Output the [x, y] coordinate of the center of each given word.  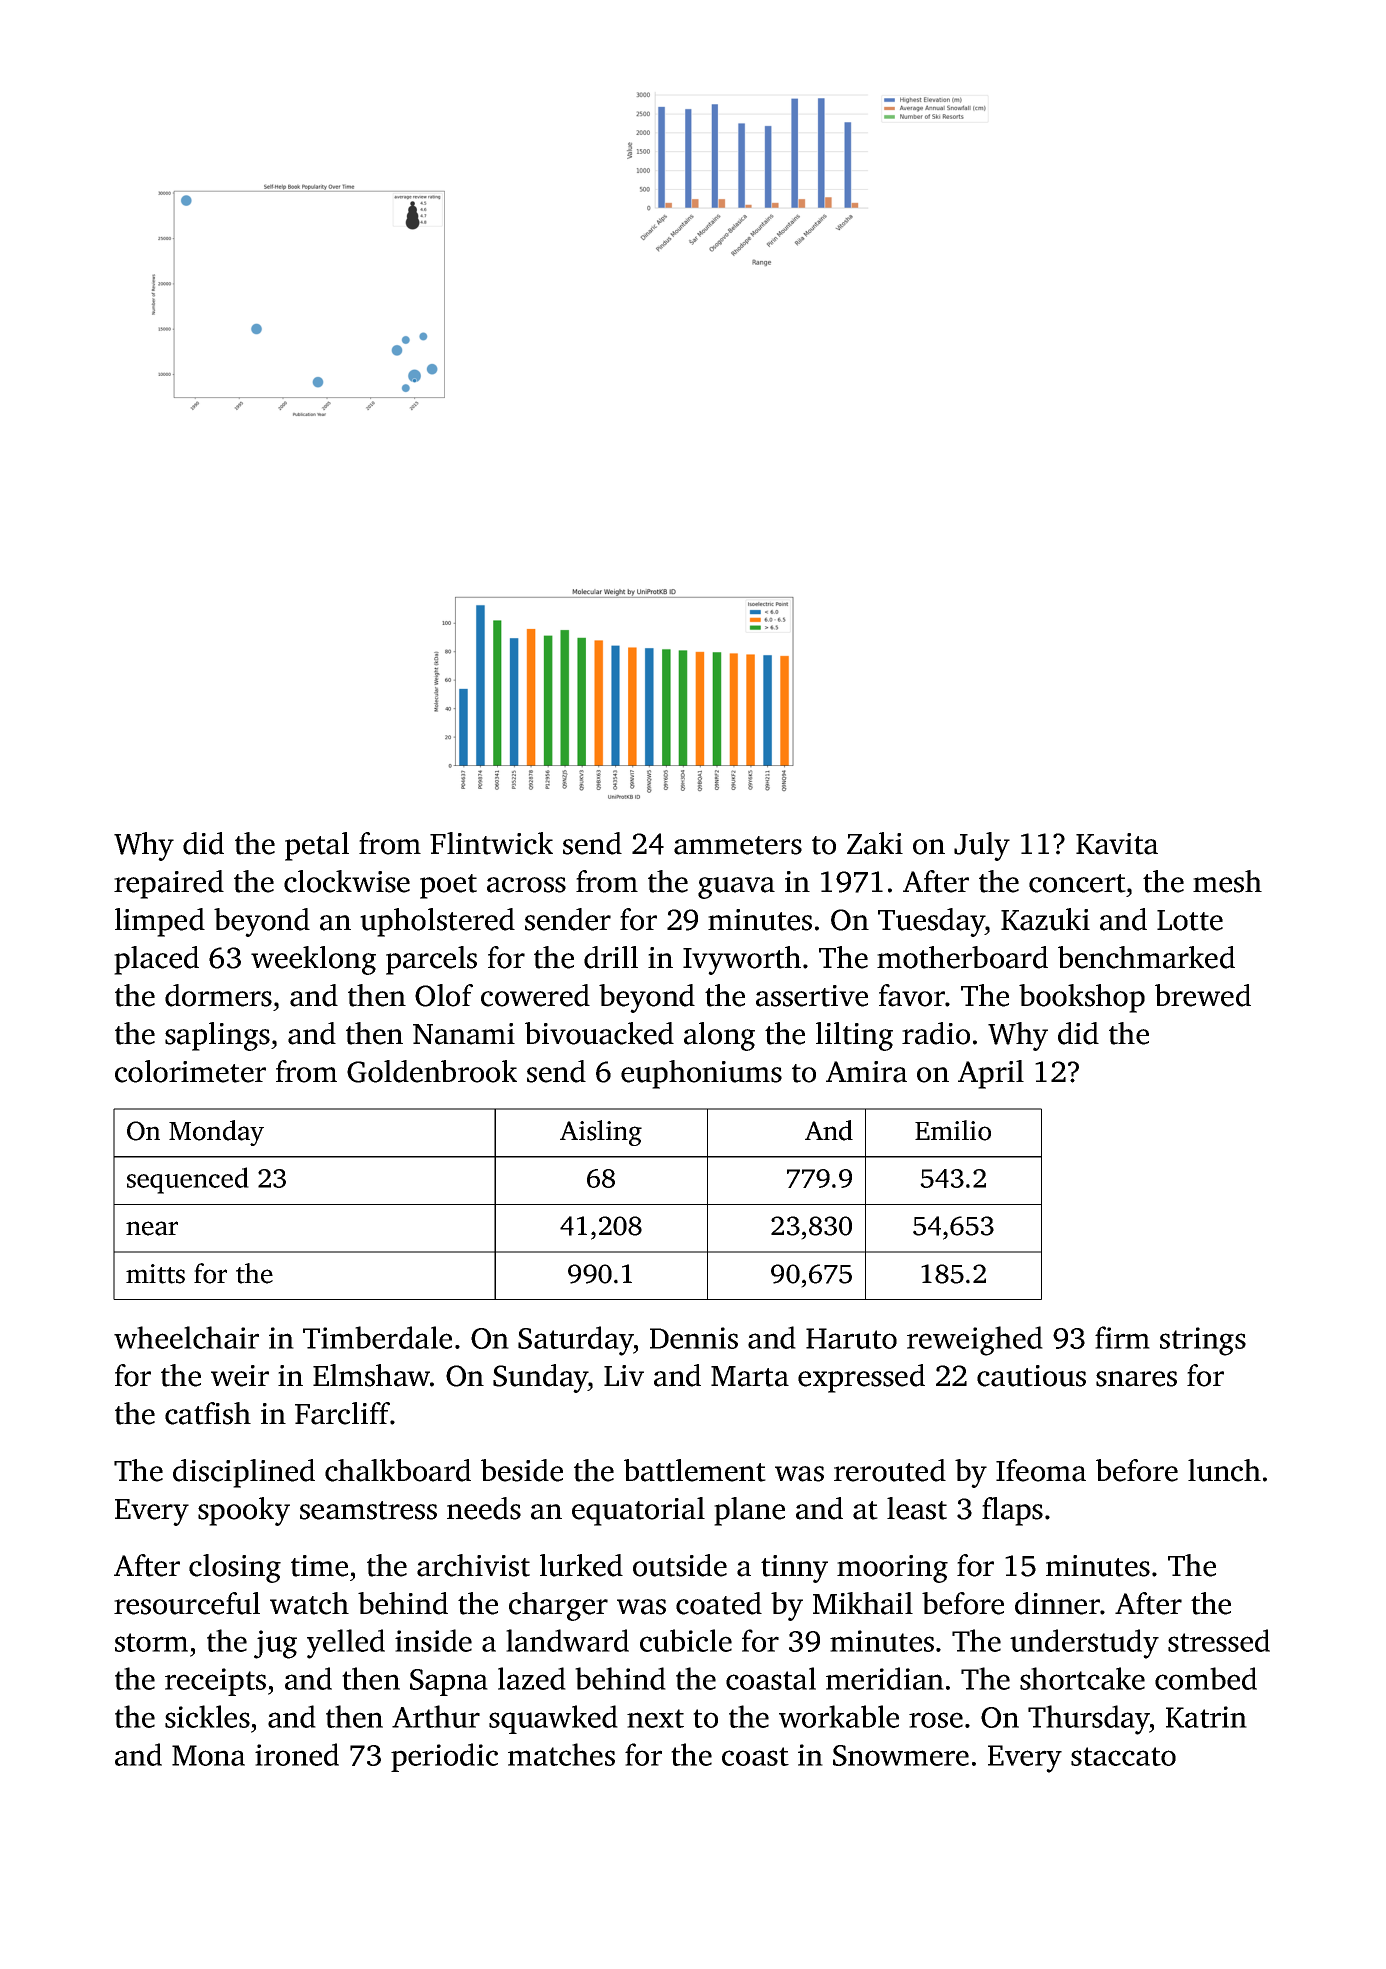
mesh [1227, 881]
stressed [1219, 1640]
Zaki [875, 843]
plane [749, 1511]
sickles [207, 1716]
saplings [217, 1036]
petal [317, 846]
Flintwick [491, 843]
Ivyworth [742, 960]
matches [561, 1754]
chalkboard [398, 1470]
